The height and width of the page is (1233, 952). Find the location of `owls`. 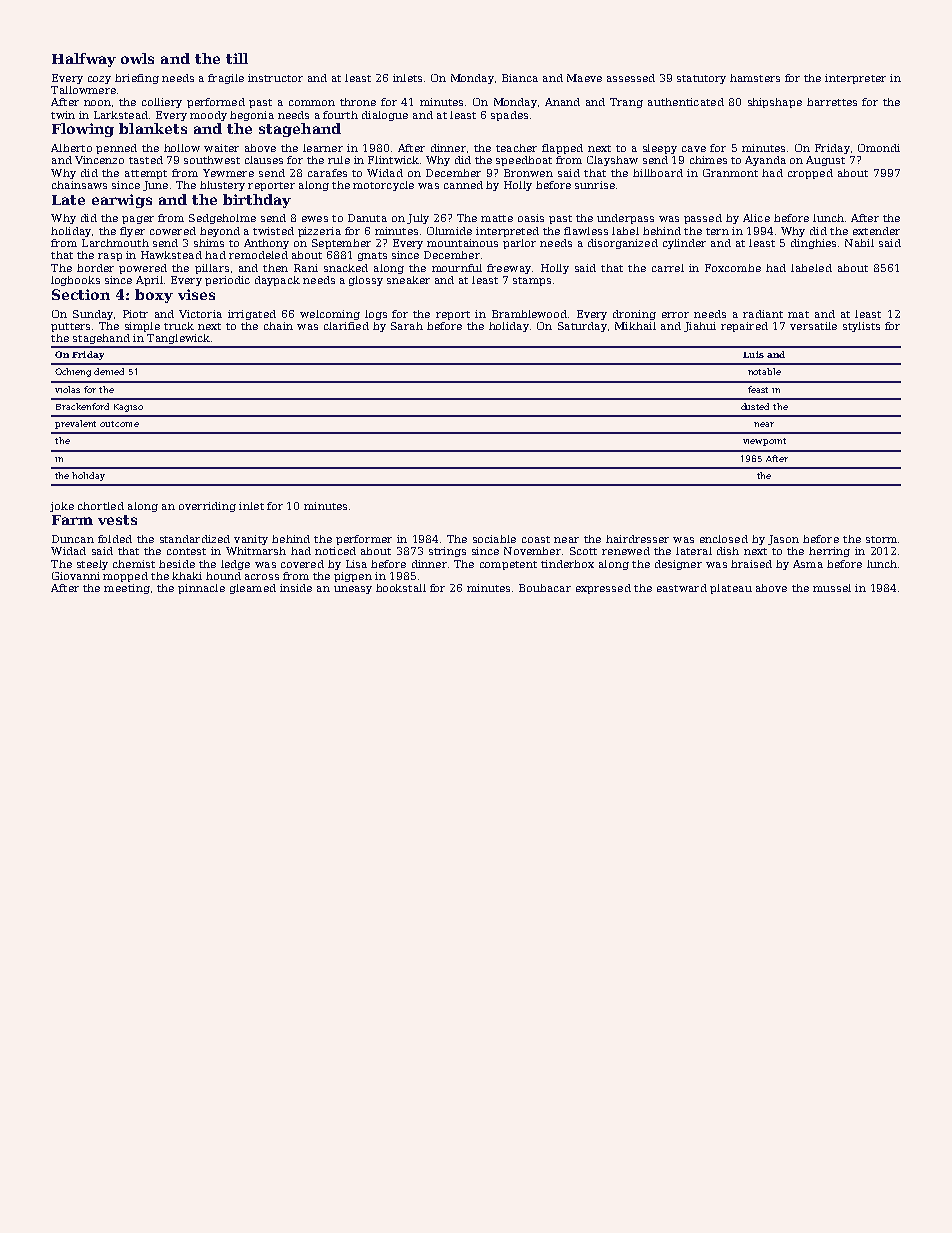

owls is located at coordinates (137, 58).
